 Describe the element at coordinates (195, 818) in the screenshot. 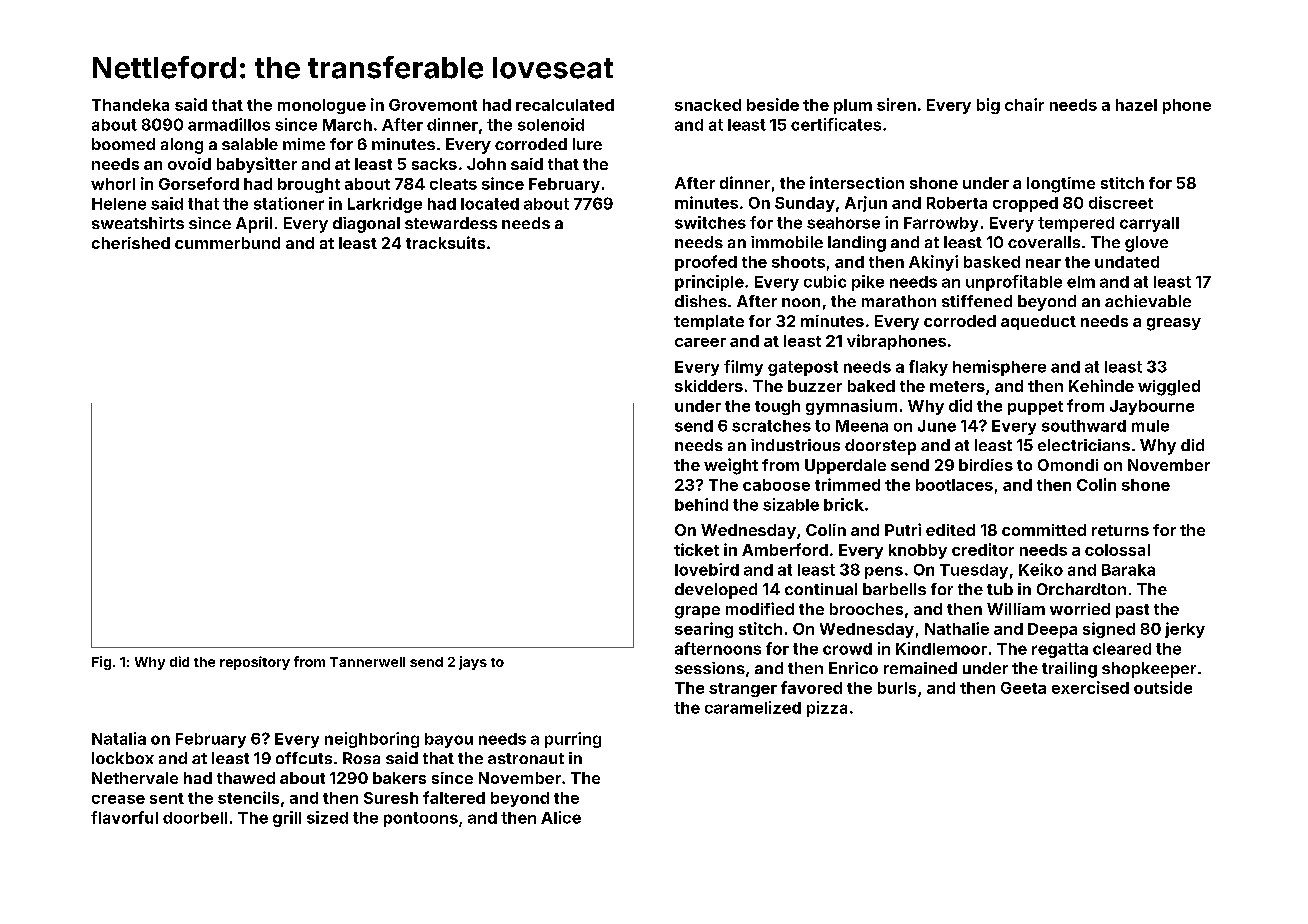

I see `doorbell` at that location.
